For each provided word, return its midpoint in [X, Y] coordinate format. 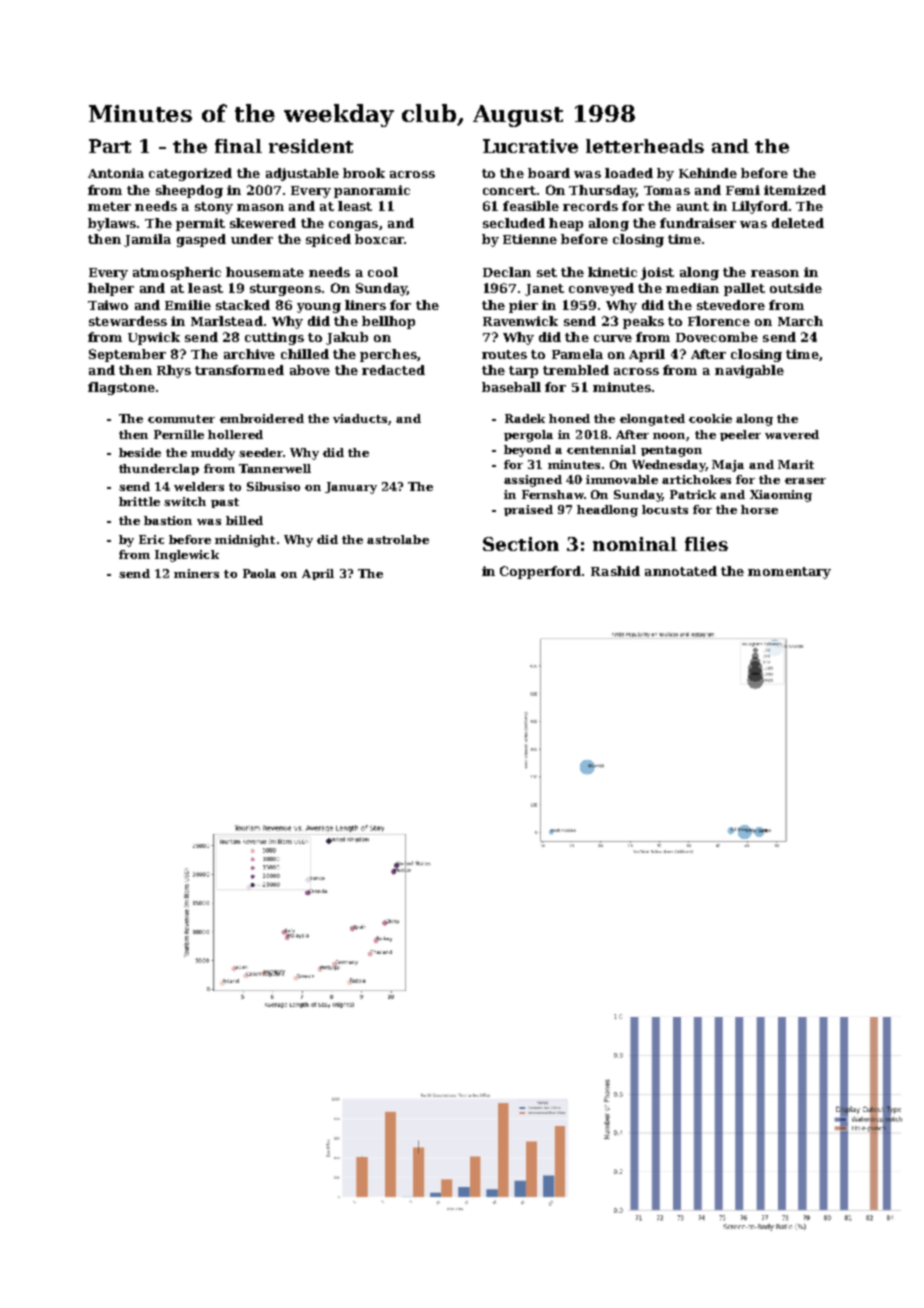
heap [566, 224]
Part [110, 146]
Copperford [540, 572]
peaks [643, 322]
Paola [259, 573]
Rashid [615, 571]
